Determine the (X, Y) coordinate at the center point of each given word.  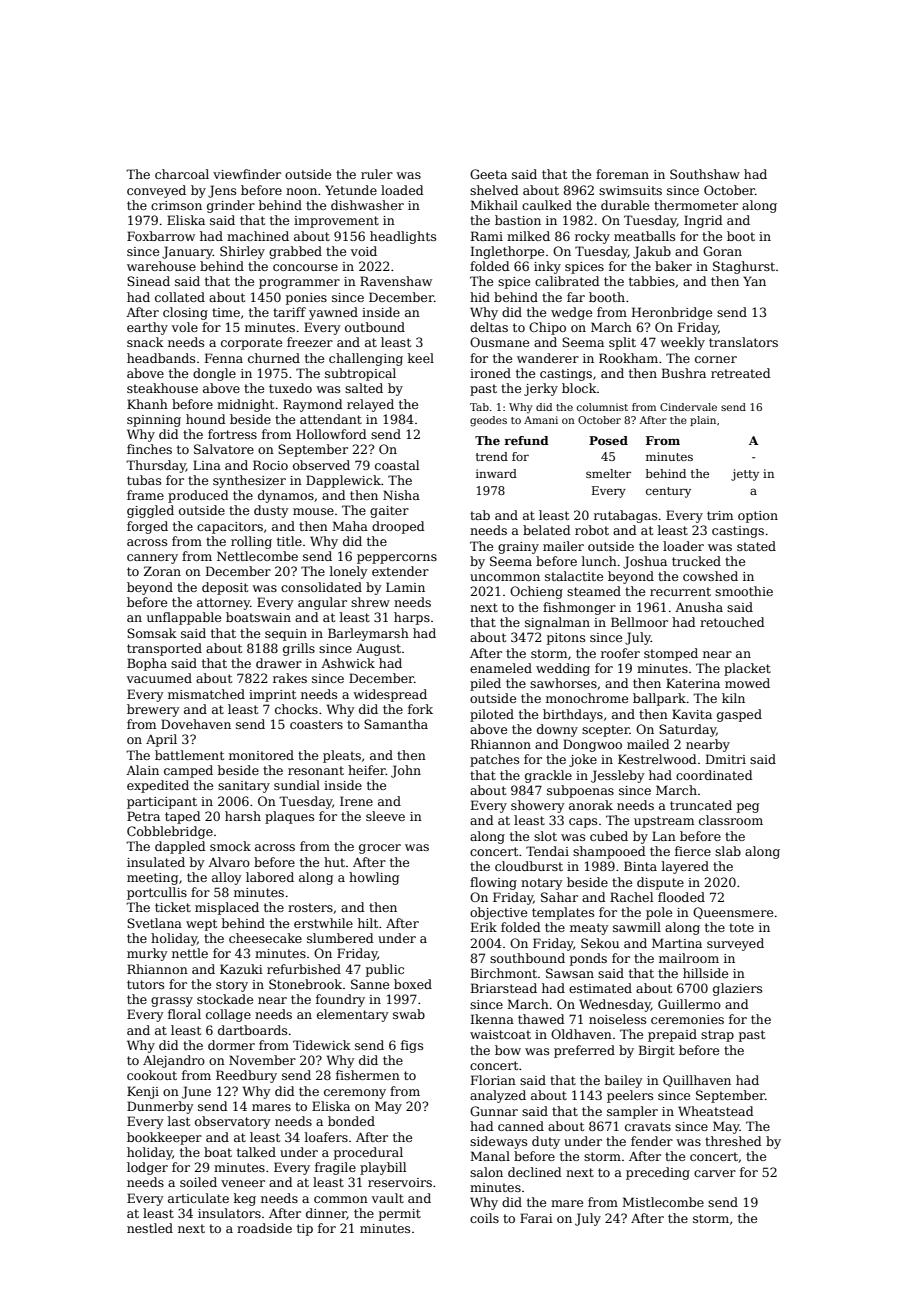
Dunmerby (160, 1107)
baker (673, 266)
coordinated (714, 775)
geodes (488, 421)
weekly (682, 343)
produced (198, 496)
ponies (306, 299)
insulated (156, 862)
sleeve (385, 816)
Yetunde (351, 190)
